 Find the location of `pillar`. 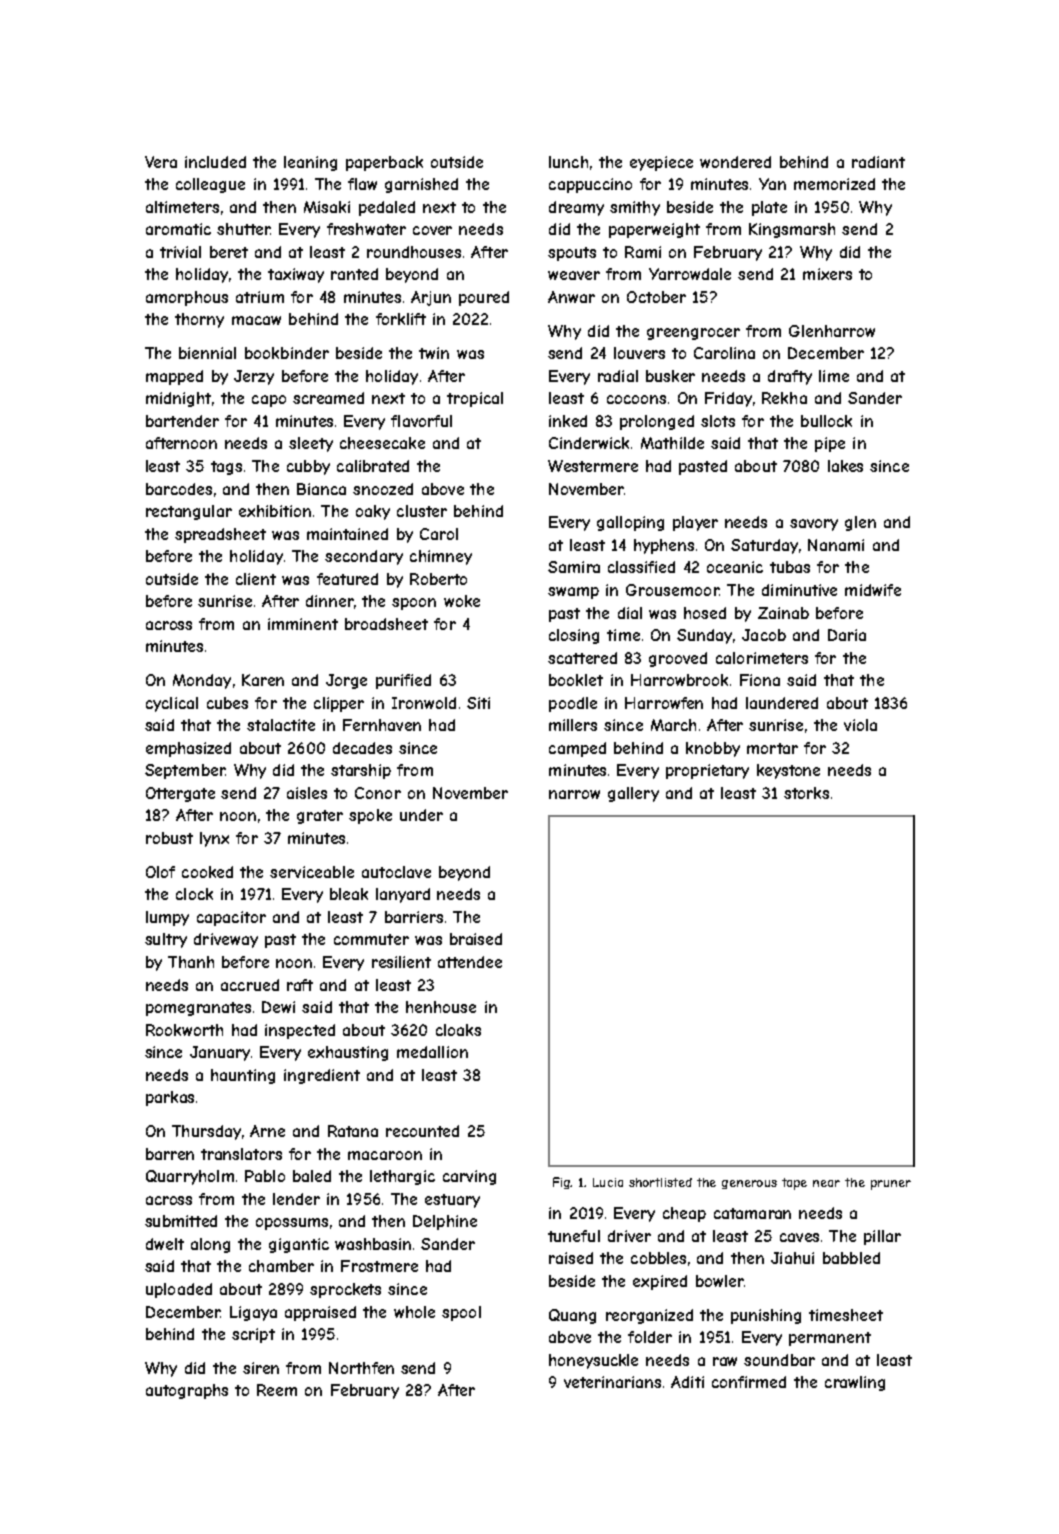

pillar is located at coordinates (882, 1237).
